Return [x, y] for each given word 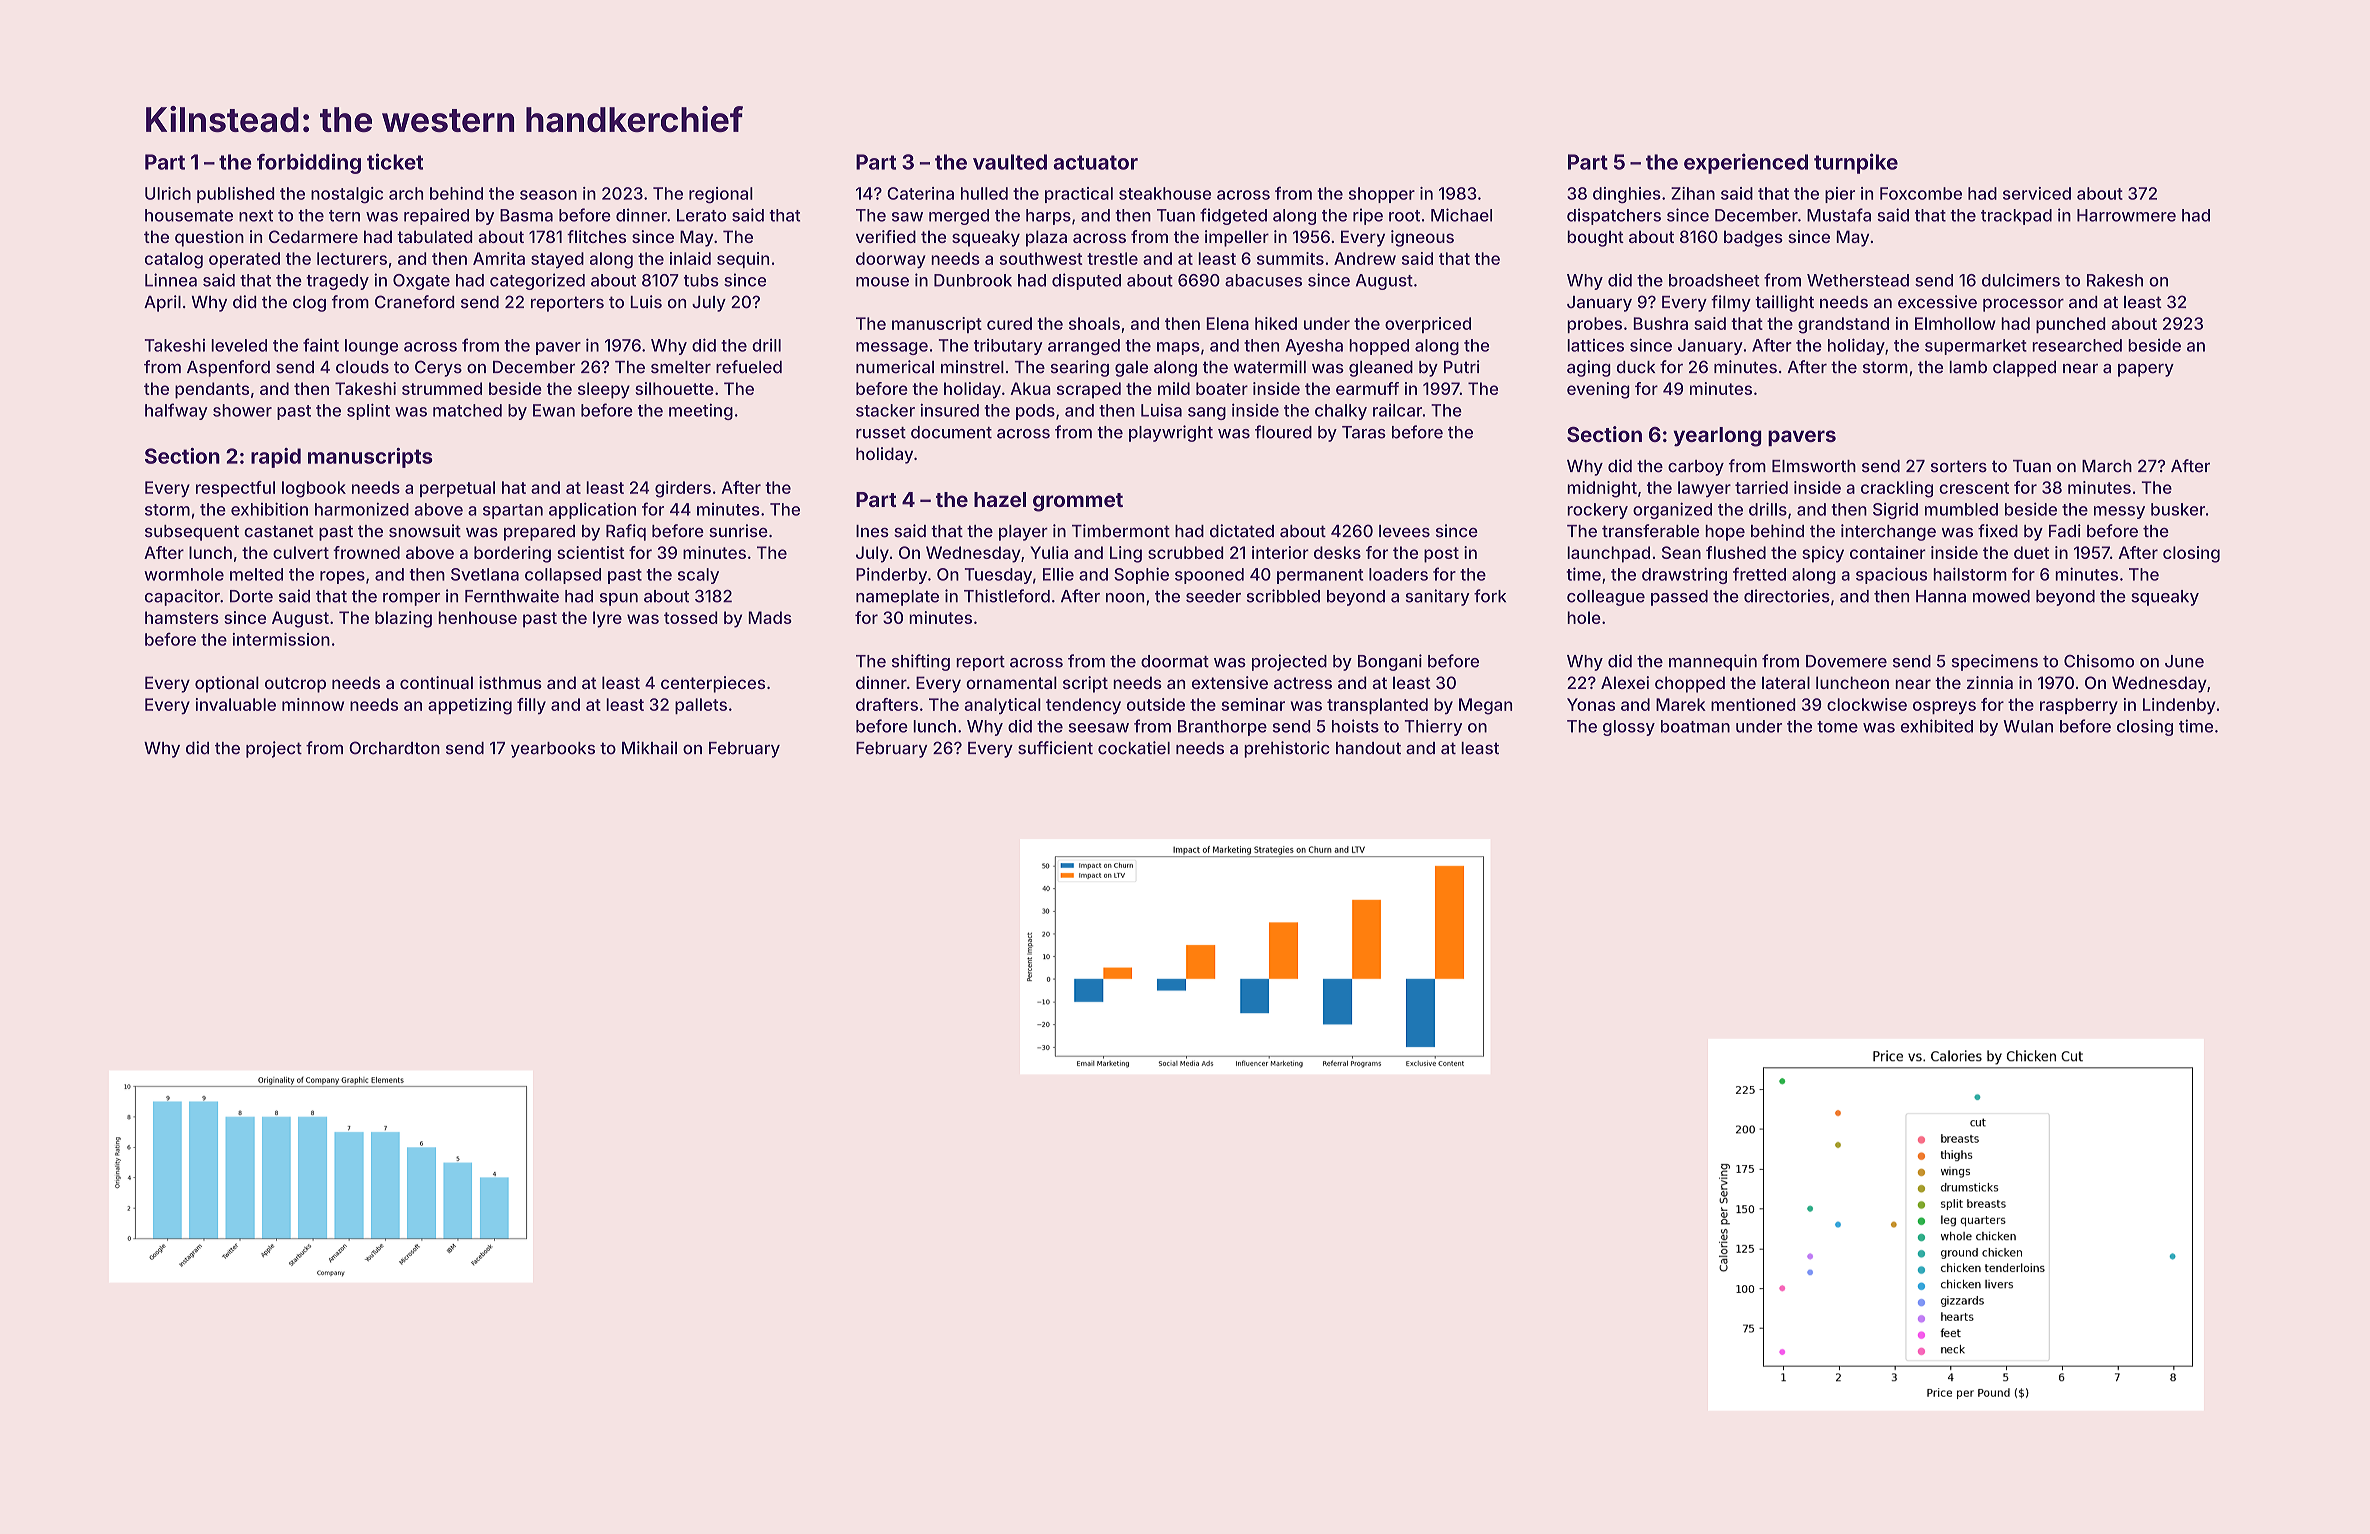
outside [1156, 704]
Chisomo [2099, 661]
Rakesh [2115, 280]
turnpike [1856, 163]
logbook [314, 489]
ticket [395, 161]
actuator [1095, 162]
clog [309, 304]
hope [1725, 533]
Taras [1364, 432]
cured [1009, 323]
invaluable [236, 704]
